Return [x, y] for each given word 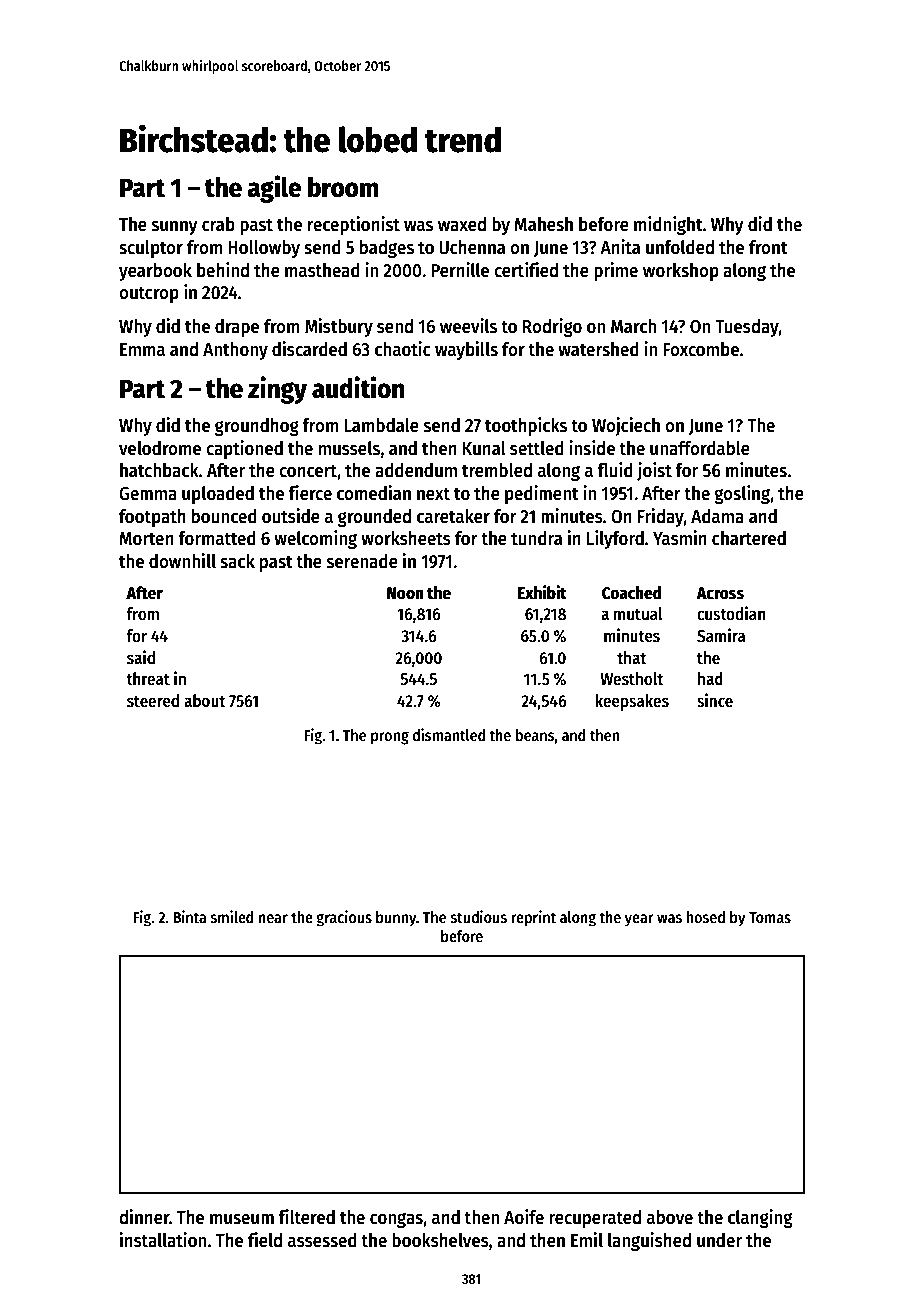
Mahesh [543, 224]
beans [535, 735]
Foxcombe [701, 349]
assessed [322, 1240]
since [715, 700]
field [265, 1240]
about [204, 700]
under [719, 1240]
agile [274, 189]
